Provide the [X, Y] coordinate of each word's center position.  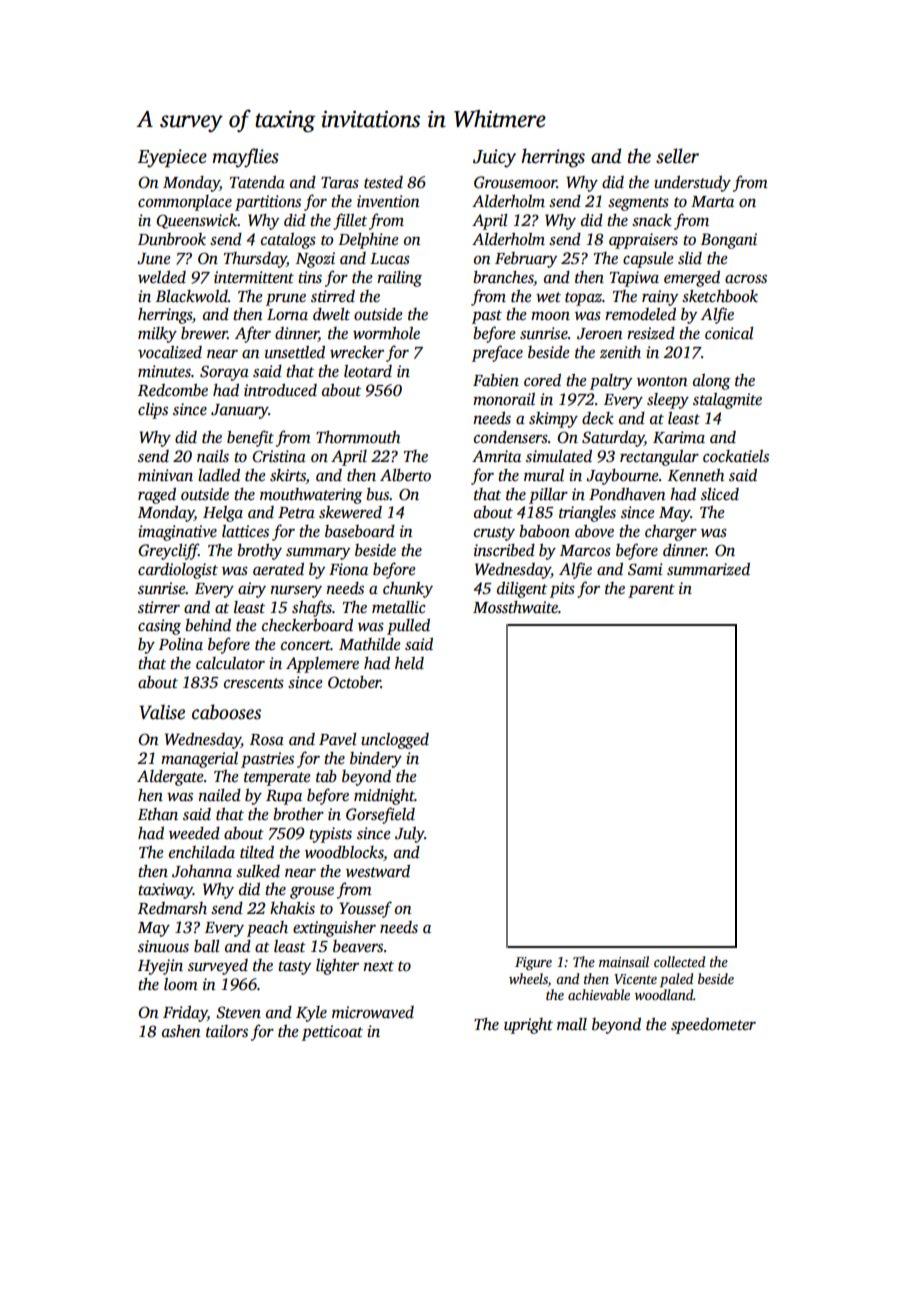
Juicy [494, 158]
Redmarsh [172, 908]
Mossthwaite [515, 607]
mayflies [245, 158]
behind [208, 625]
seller [677, 156]
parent [651, 591]
